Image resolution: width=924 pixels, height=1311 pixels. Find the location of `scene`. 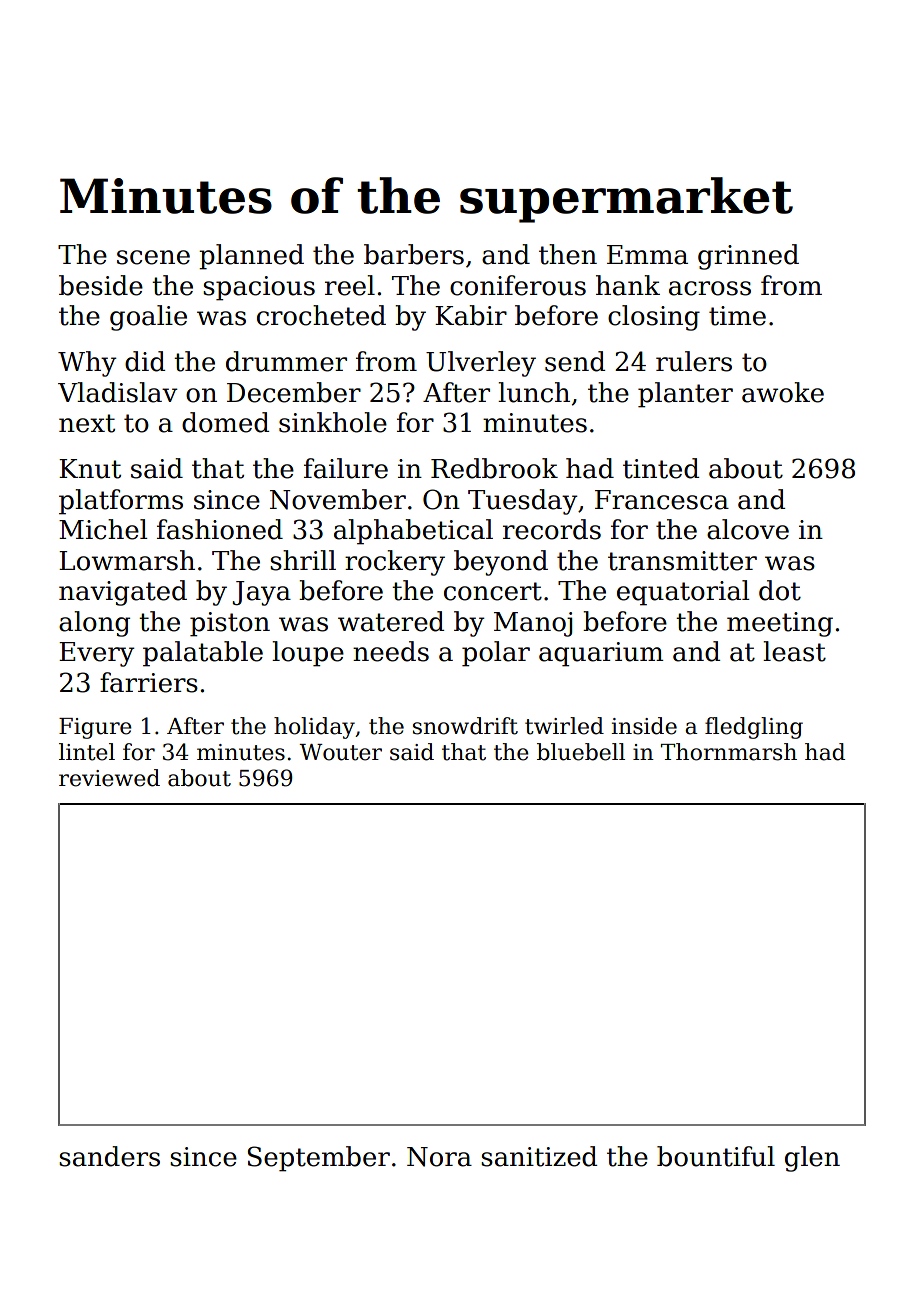

scene is located at coordinates (153, 257).
